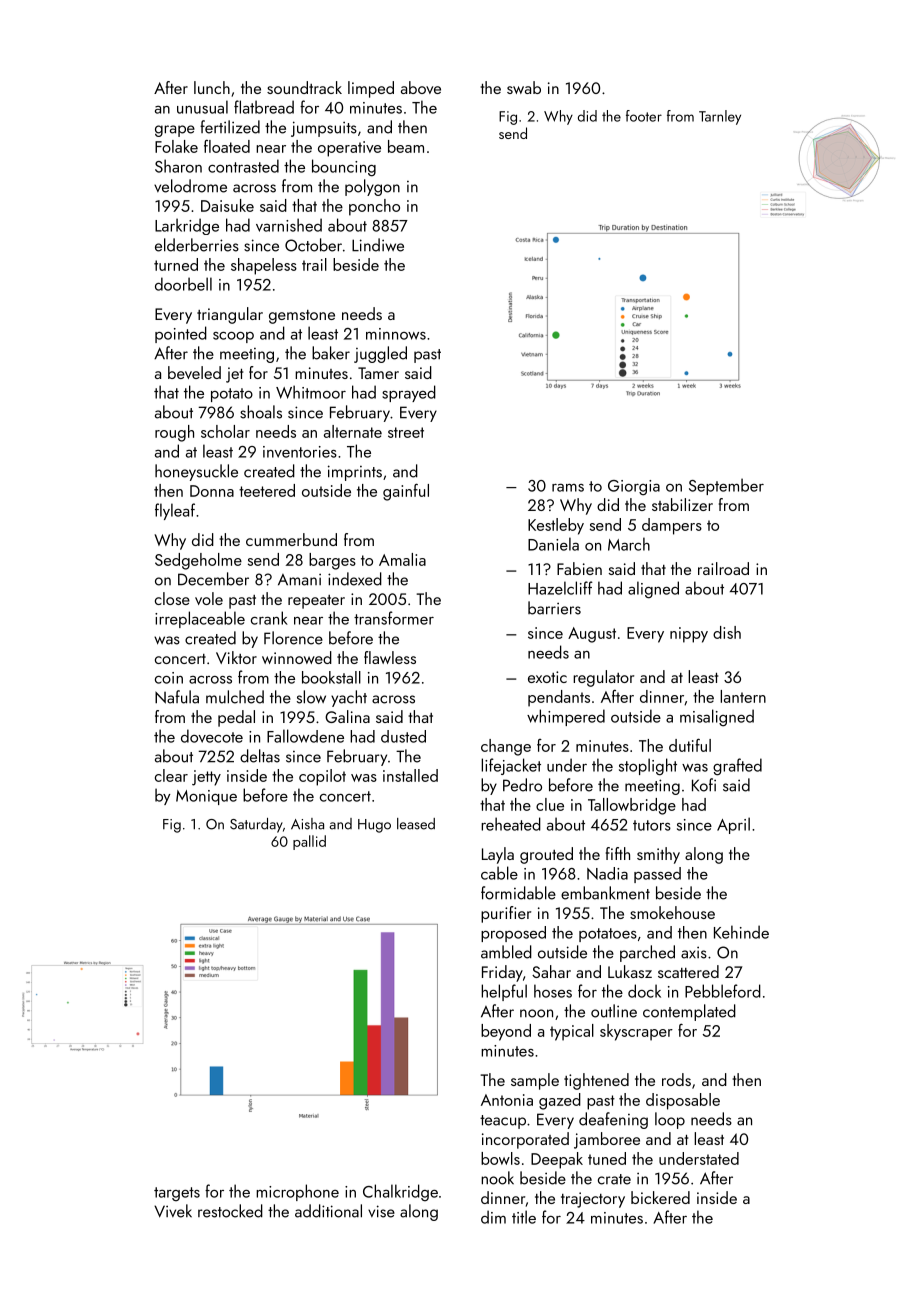 The image size is (924, 1311). What do you see at coordinates (173, 1211) in the screenshot?
I see `Vivek` at bounding box center [173, 1211].
